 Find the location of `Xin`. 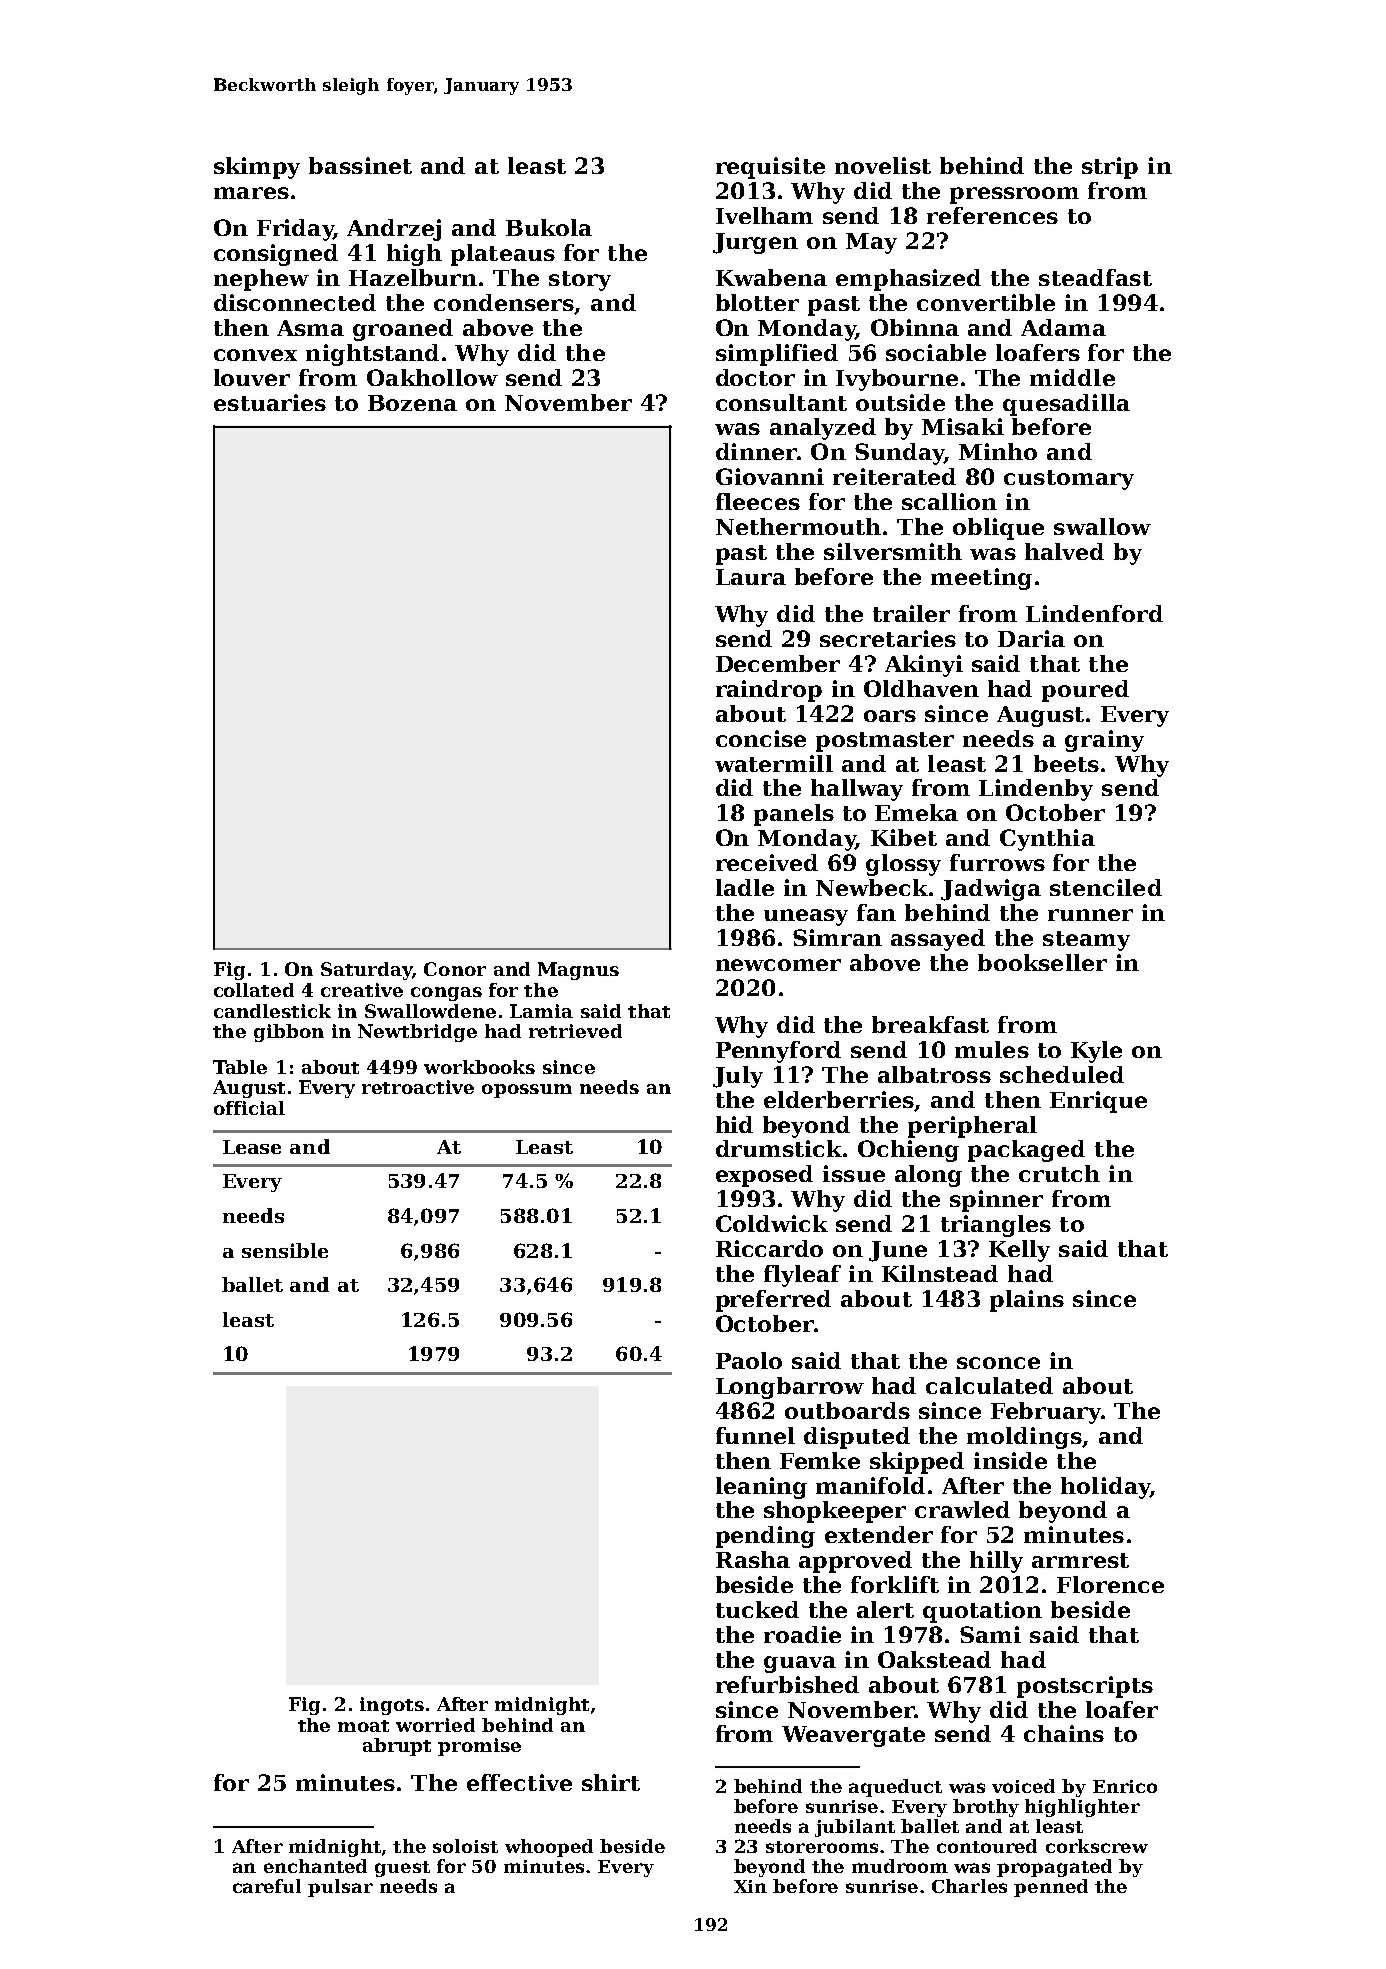

Xin is located at coordinates (750, 1886).
